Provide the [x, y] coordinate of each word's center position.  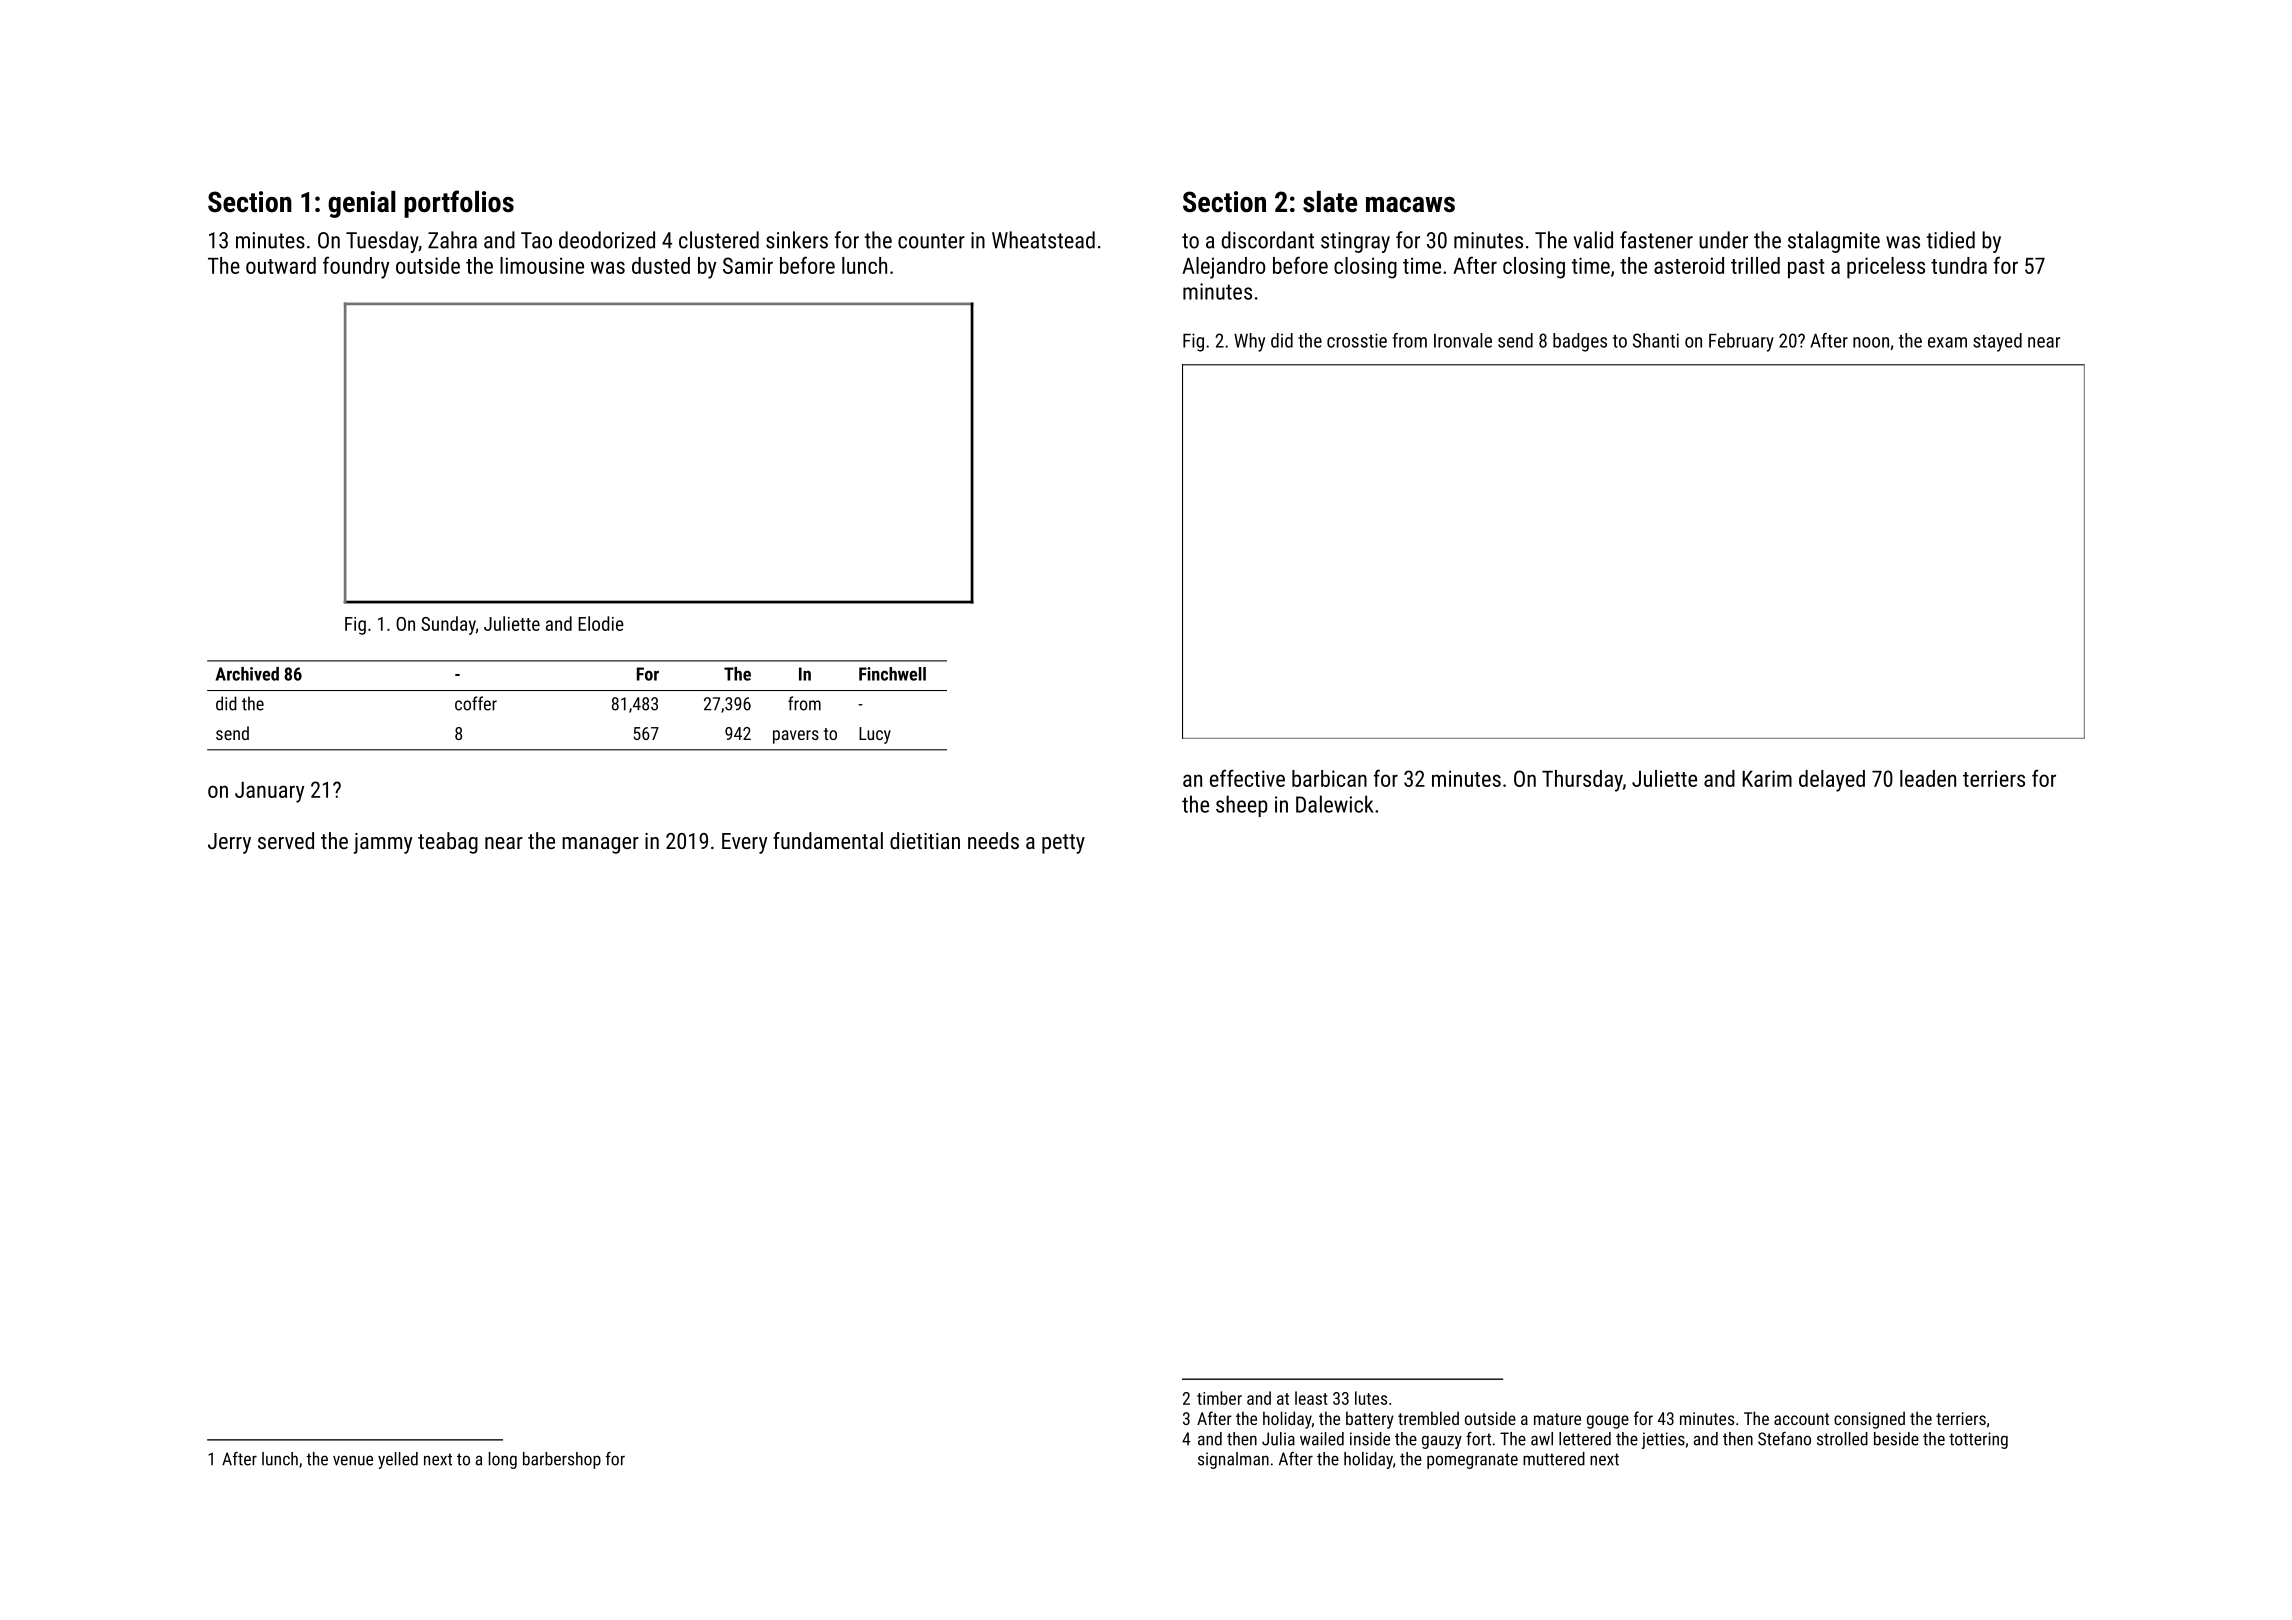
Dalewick [1335, 804]
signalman [1233, 1460]
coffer [476, 703]
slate [1330, 202]
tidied [1951, 240]
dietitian [925, 840]
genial [362, 204]
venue [353, 1460]
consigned [1869, 1420]
